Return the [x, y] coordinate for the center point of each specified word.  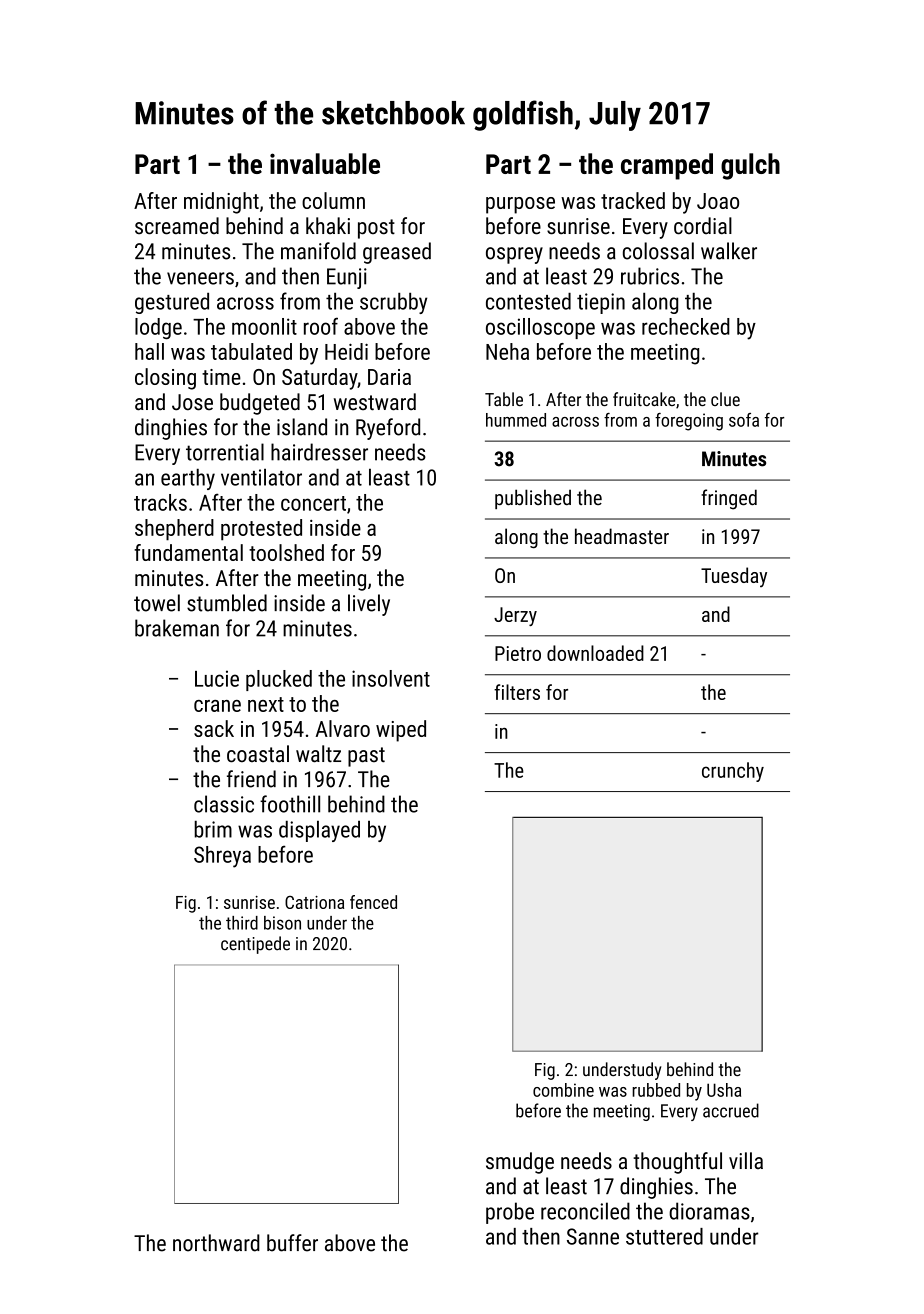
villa [746, 1160]
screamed [177, 226]
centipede [255, 945]
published [533, 499]
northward [216, 1243]
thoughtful [677, 1163]
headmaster [622, 536]
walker [729, 251]
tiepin [601, 303]
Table [504, 399]
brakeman [177, 628]
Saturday [319, 379]
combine [563, 1090]
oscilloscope [540, 328]
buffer [292, 1243]
